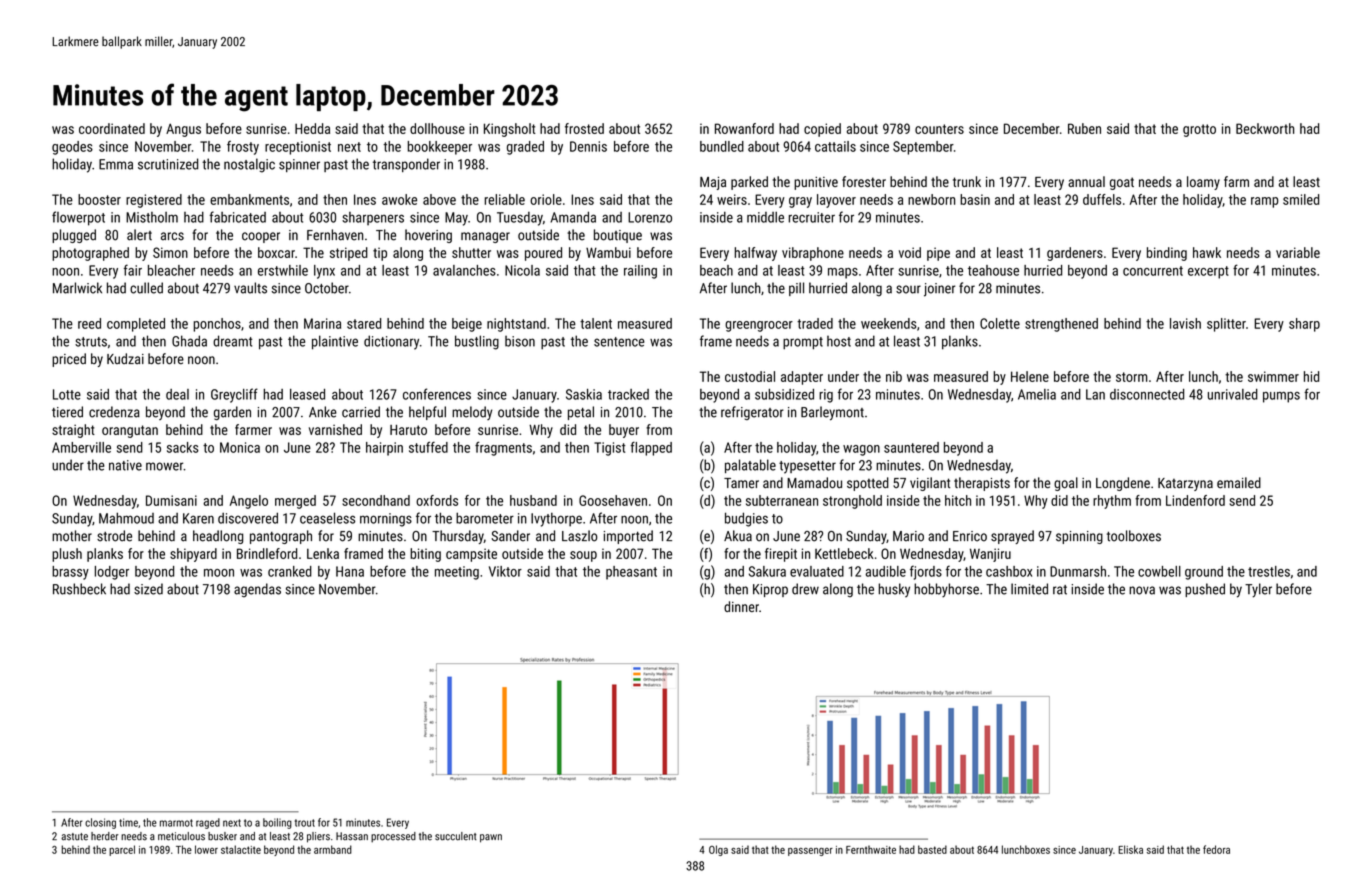  What do you see at coordinates (241, 849) in the screenshot?
I see `stalactite` at bounding box center [241, 849].
